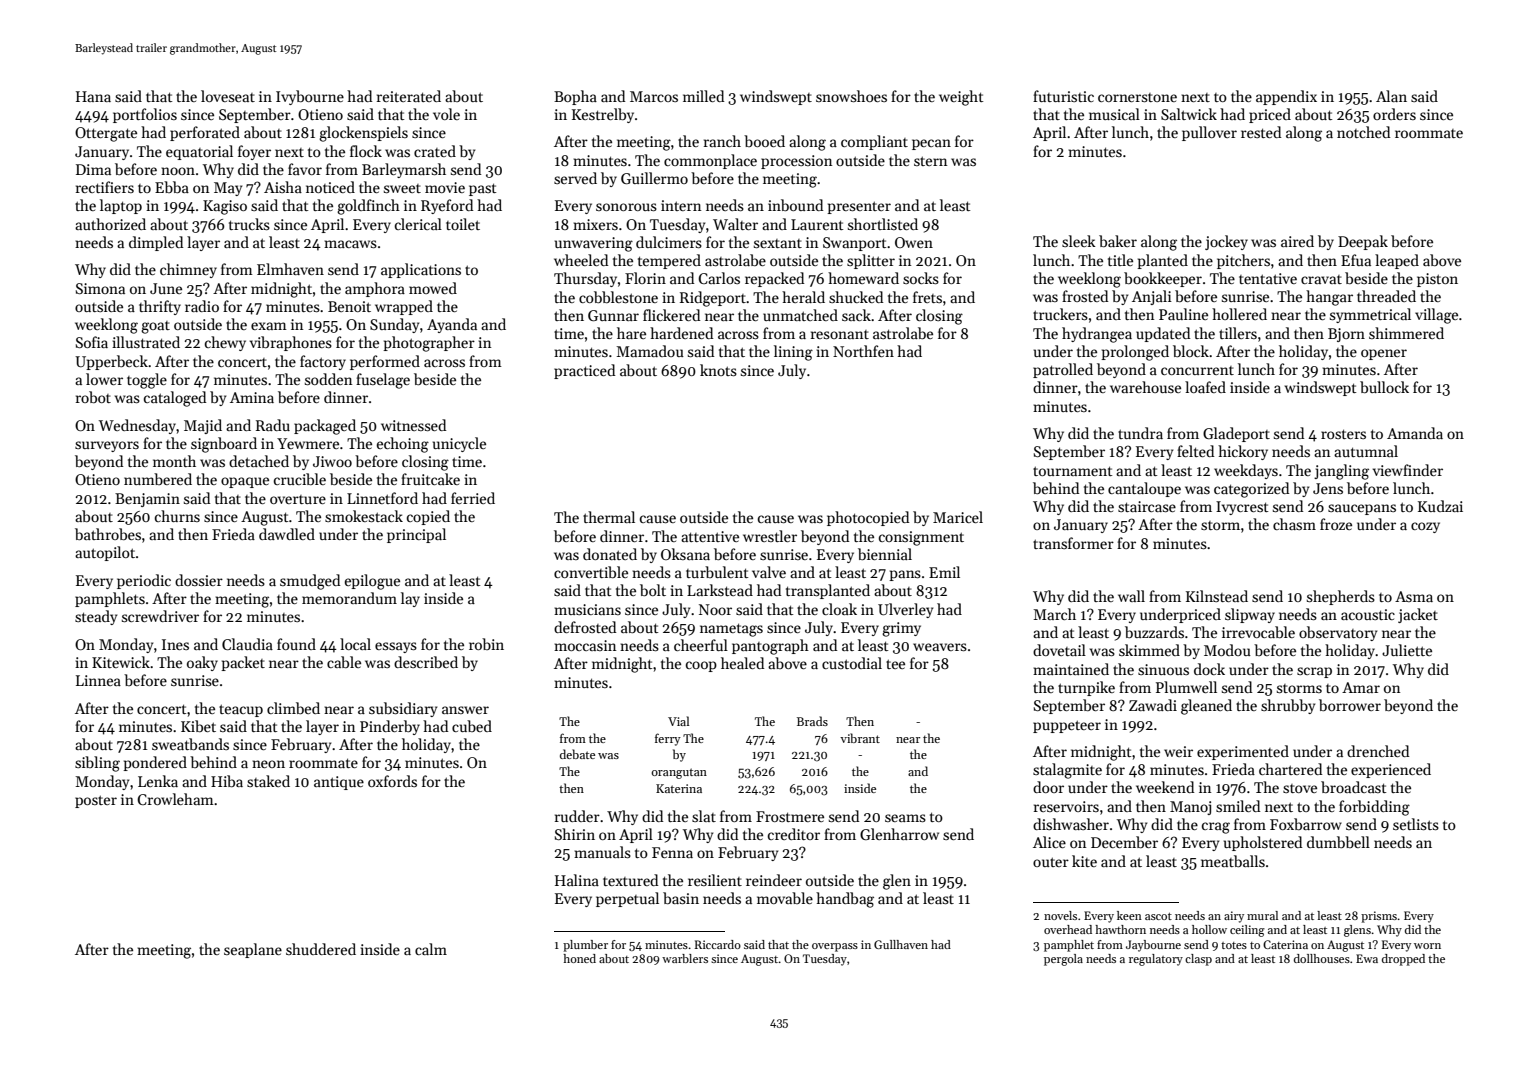 The height and width of the page is (1089, 1540). What do you see at coordinates (679, 773) in the page?
I see `orangutan` at bounding box center [679, 773].
